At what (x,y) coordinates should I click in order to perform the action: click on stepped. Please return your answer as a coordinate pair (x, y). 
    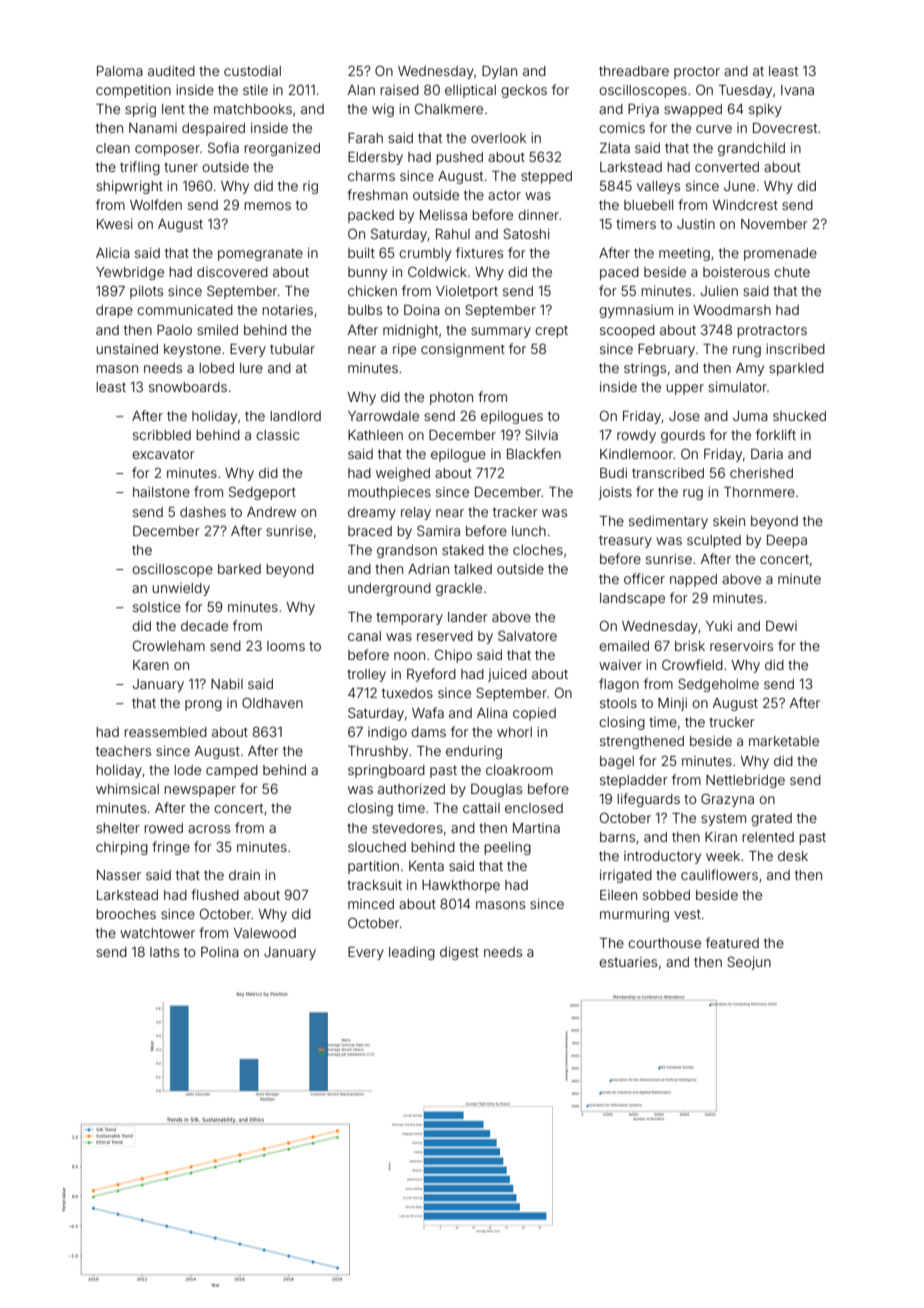
    Looking at the image, I should click on (546, 177).
